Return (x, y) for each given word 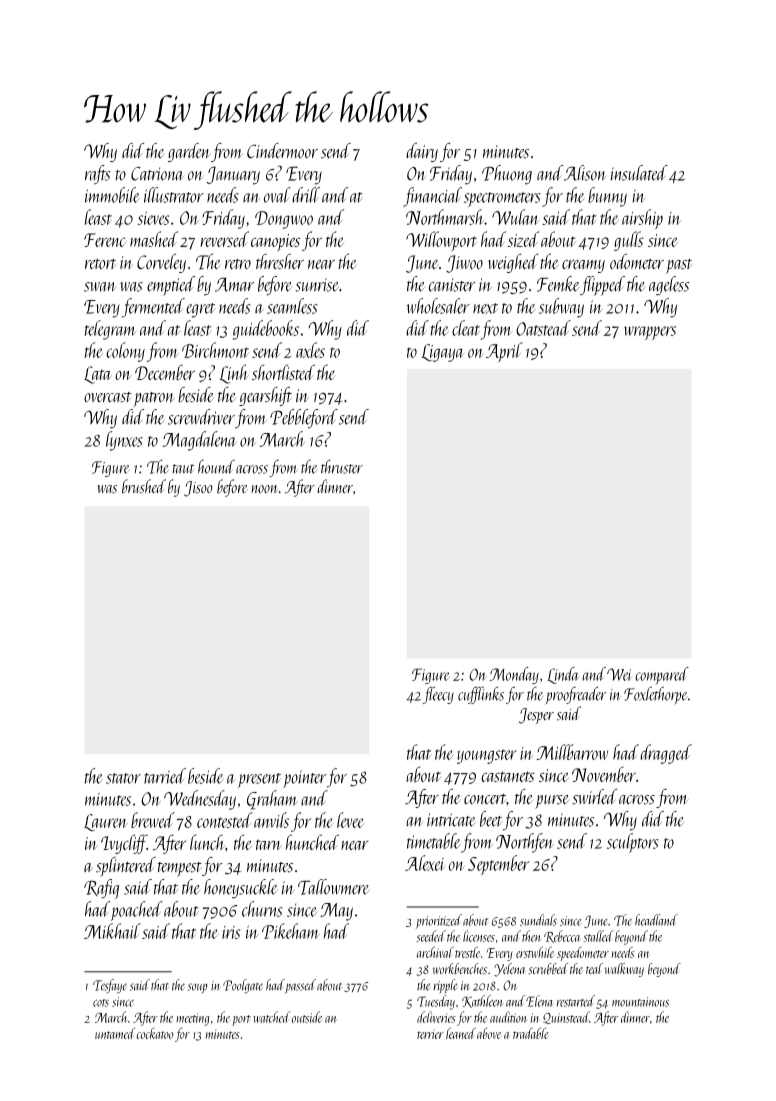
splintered (126, 867)
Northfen (525, 843)
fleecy (438, 695)
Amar (234, 284)
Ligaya (442, 353)
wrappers (650, 333)
